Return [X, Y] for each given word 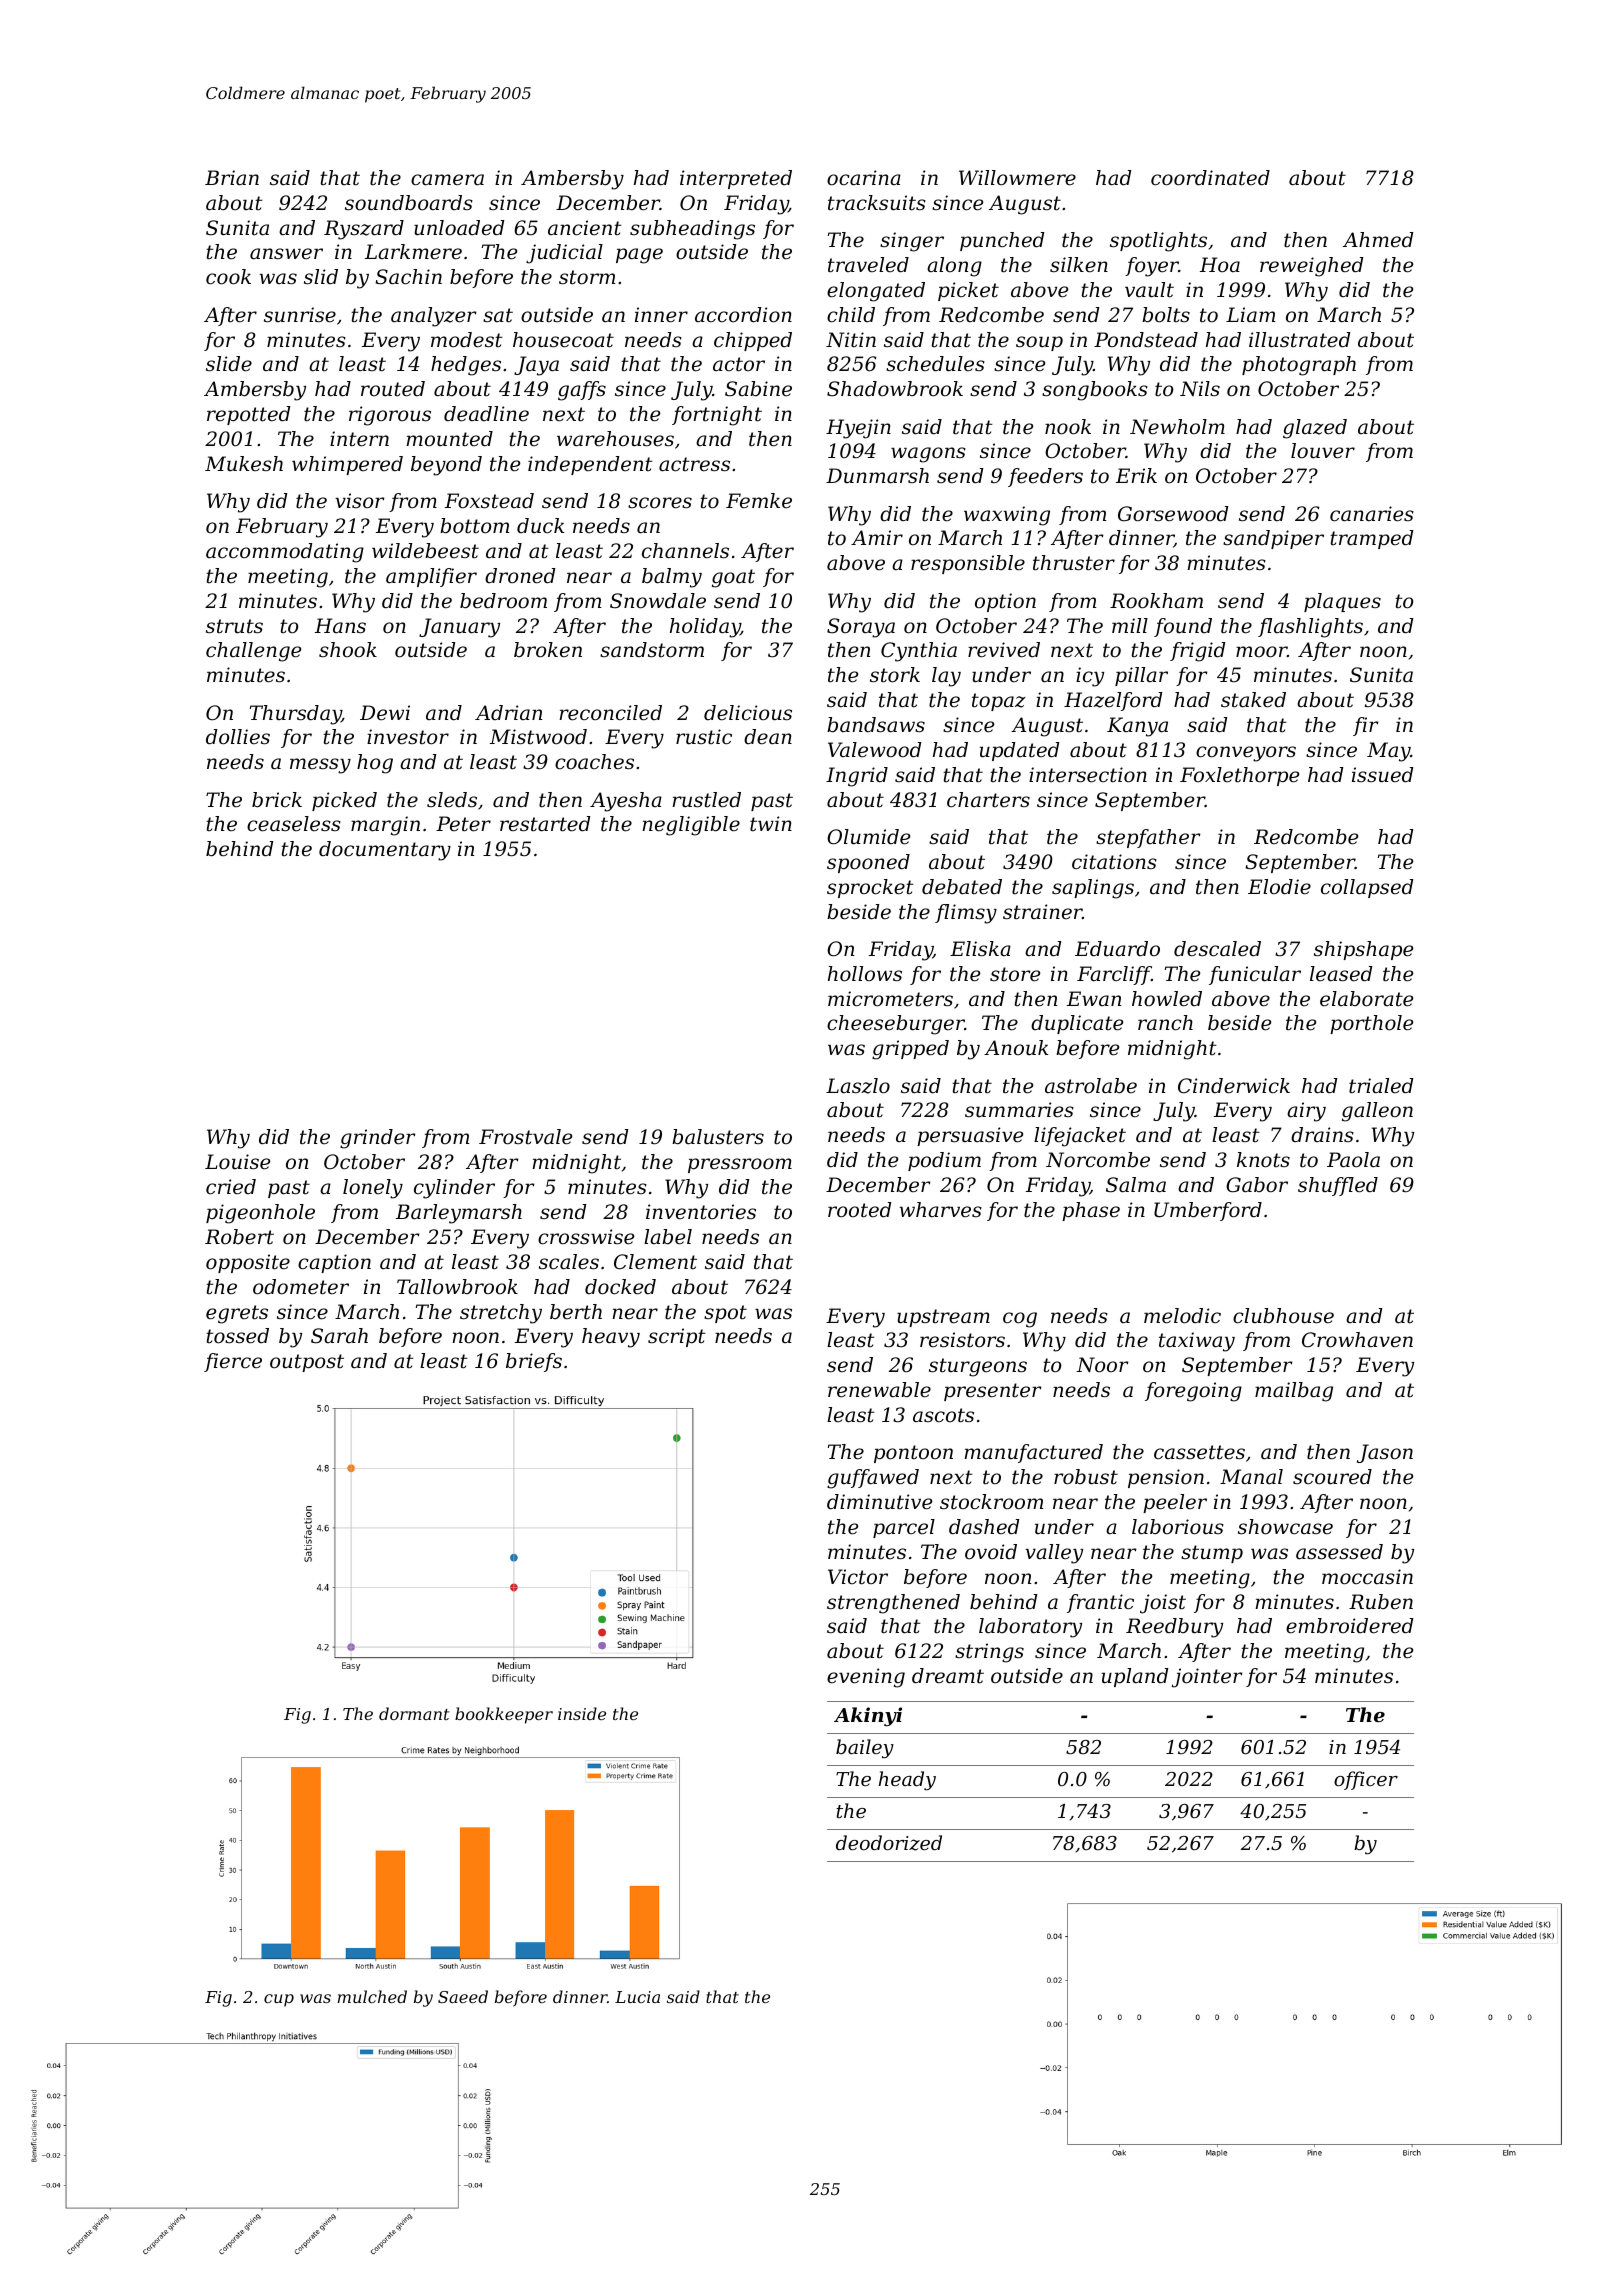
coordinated [1210, 178]
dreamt [948, 1676]
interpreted [736, 179]
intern [359, 438]
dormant [414, 1713]
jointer [1207, 1678]
